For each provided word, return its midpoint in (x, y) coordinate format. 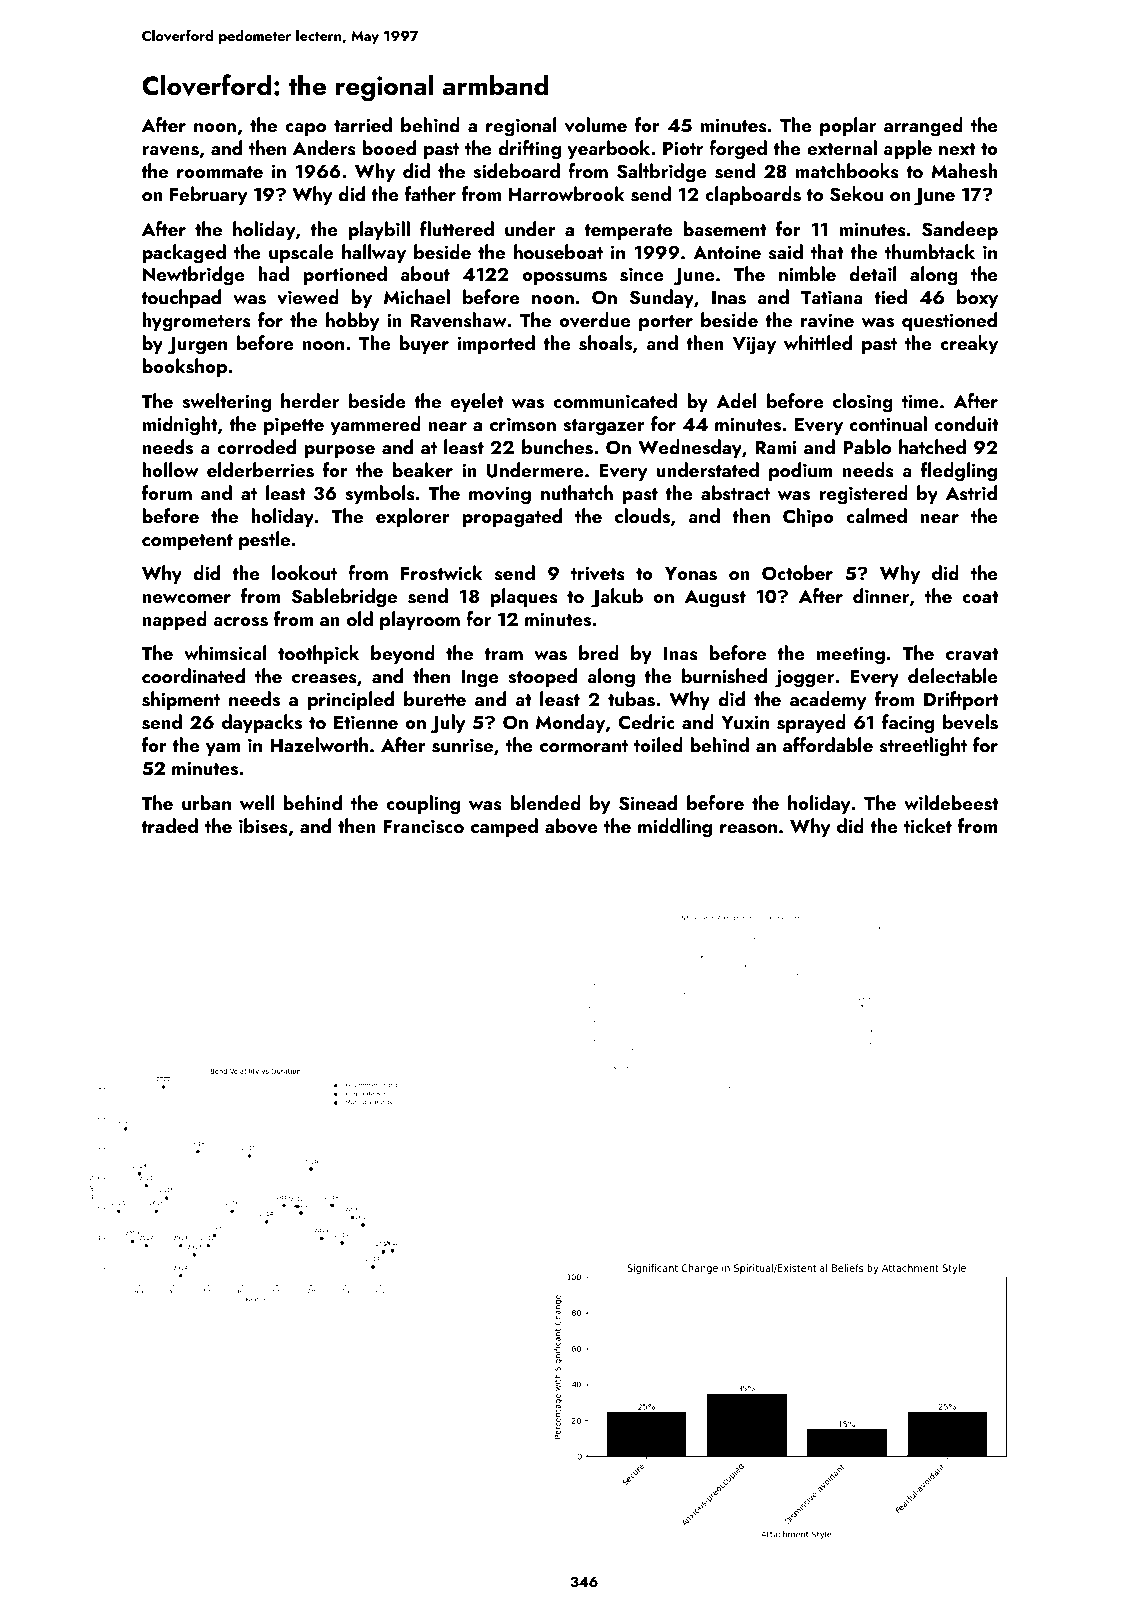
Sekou (856, 194)
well (257, 802)
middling (675, 828)
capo (305, 129)
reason (748, 829)
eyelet (477, 402)
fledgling (959, 472)
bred (599, 652)
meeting (851, 655)
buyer (424, 344)
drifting (529, 150)
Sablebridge (344, 598)
